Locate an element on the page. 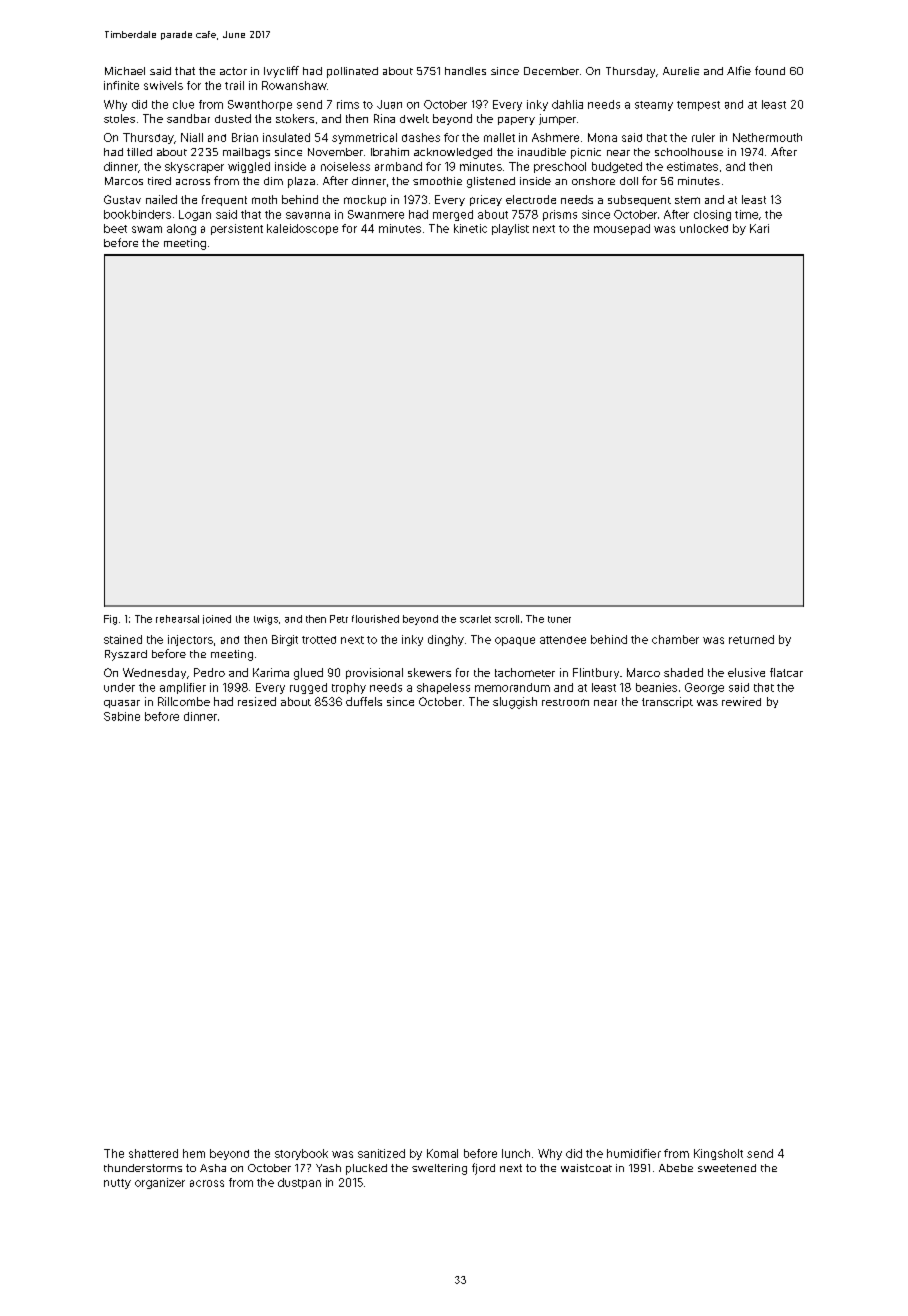 The image size is (908, 1316). beet is located at coordinates (115, 228).
